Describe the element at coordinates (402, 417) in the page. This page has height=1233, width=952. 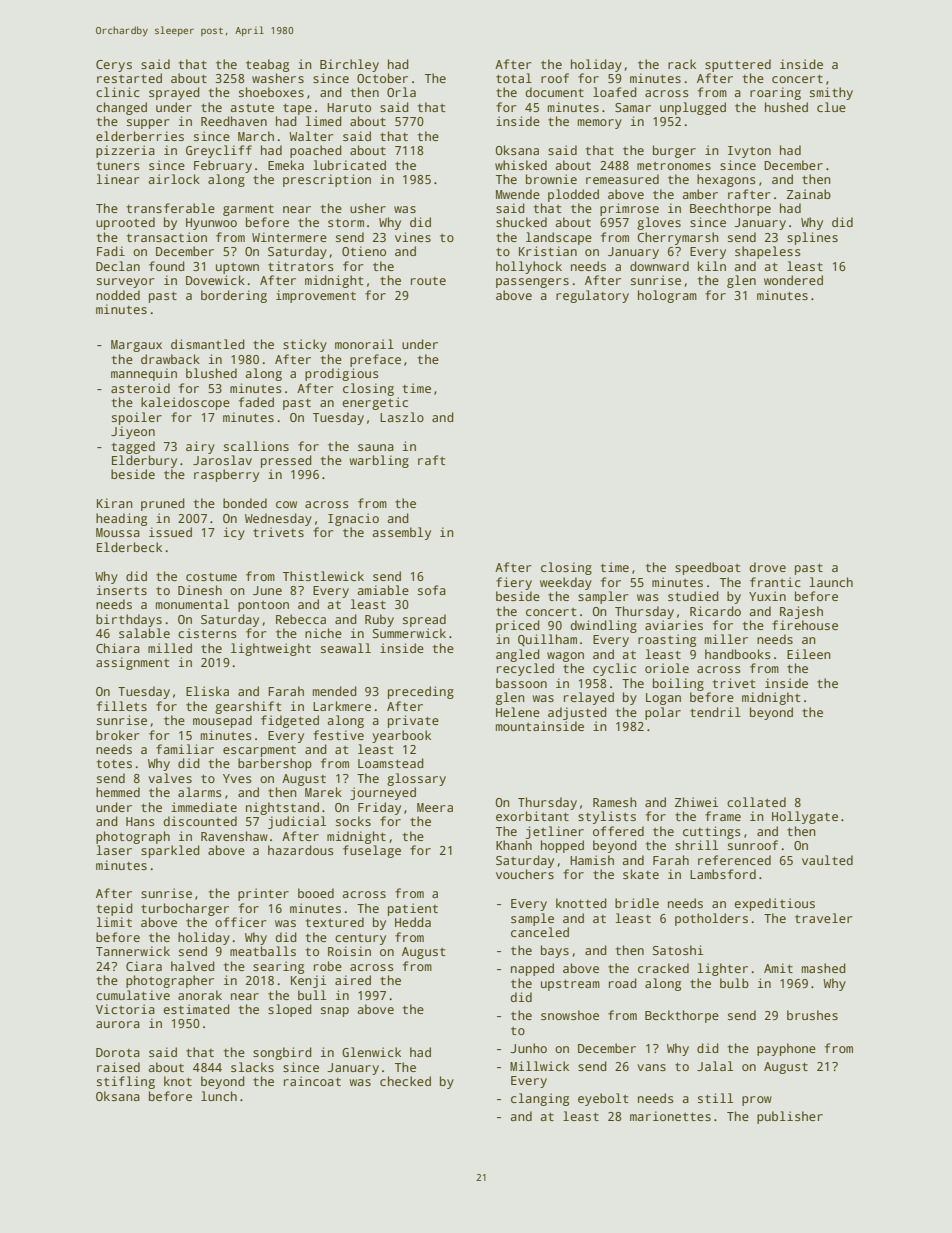
I see `Laszlo` at that location.
